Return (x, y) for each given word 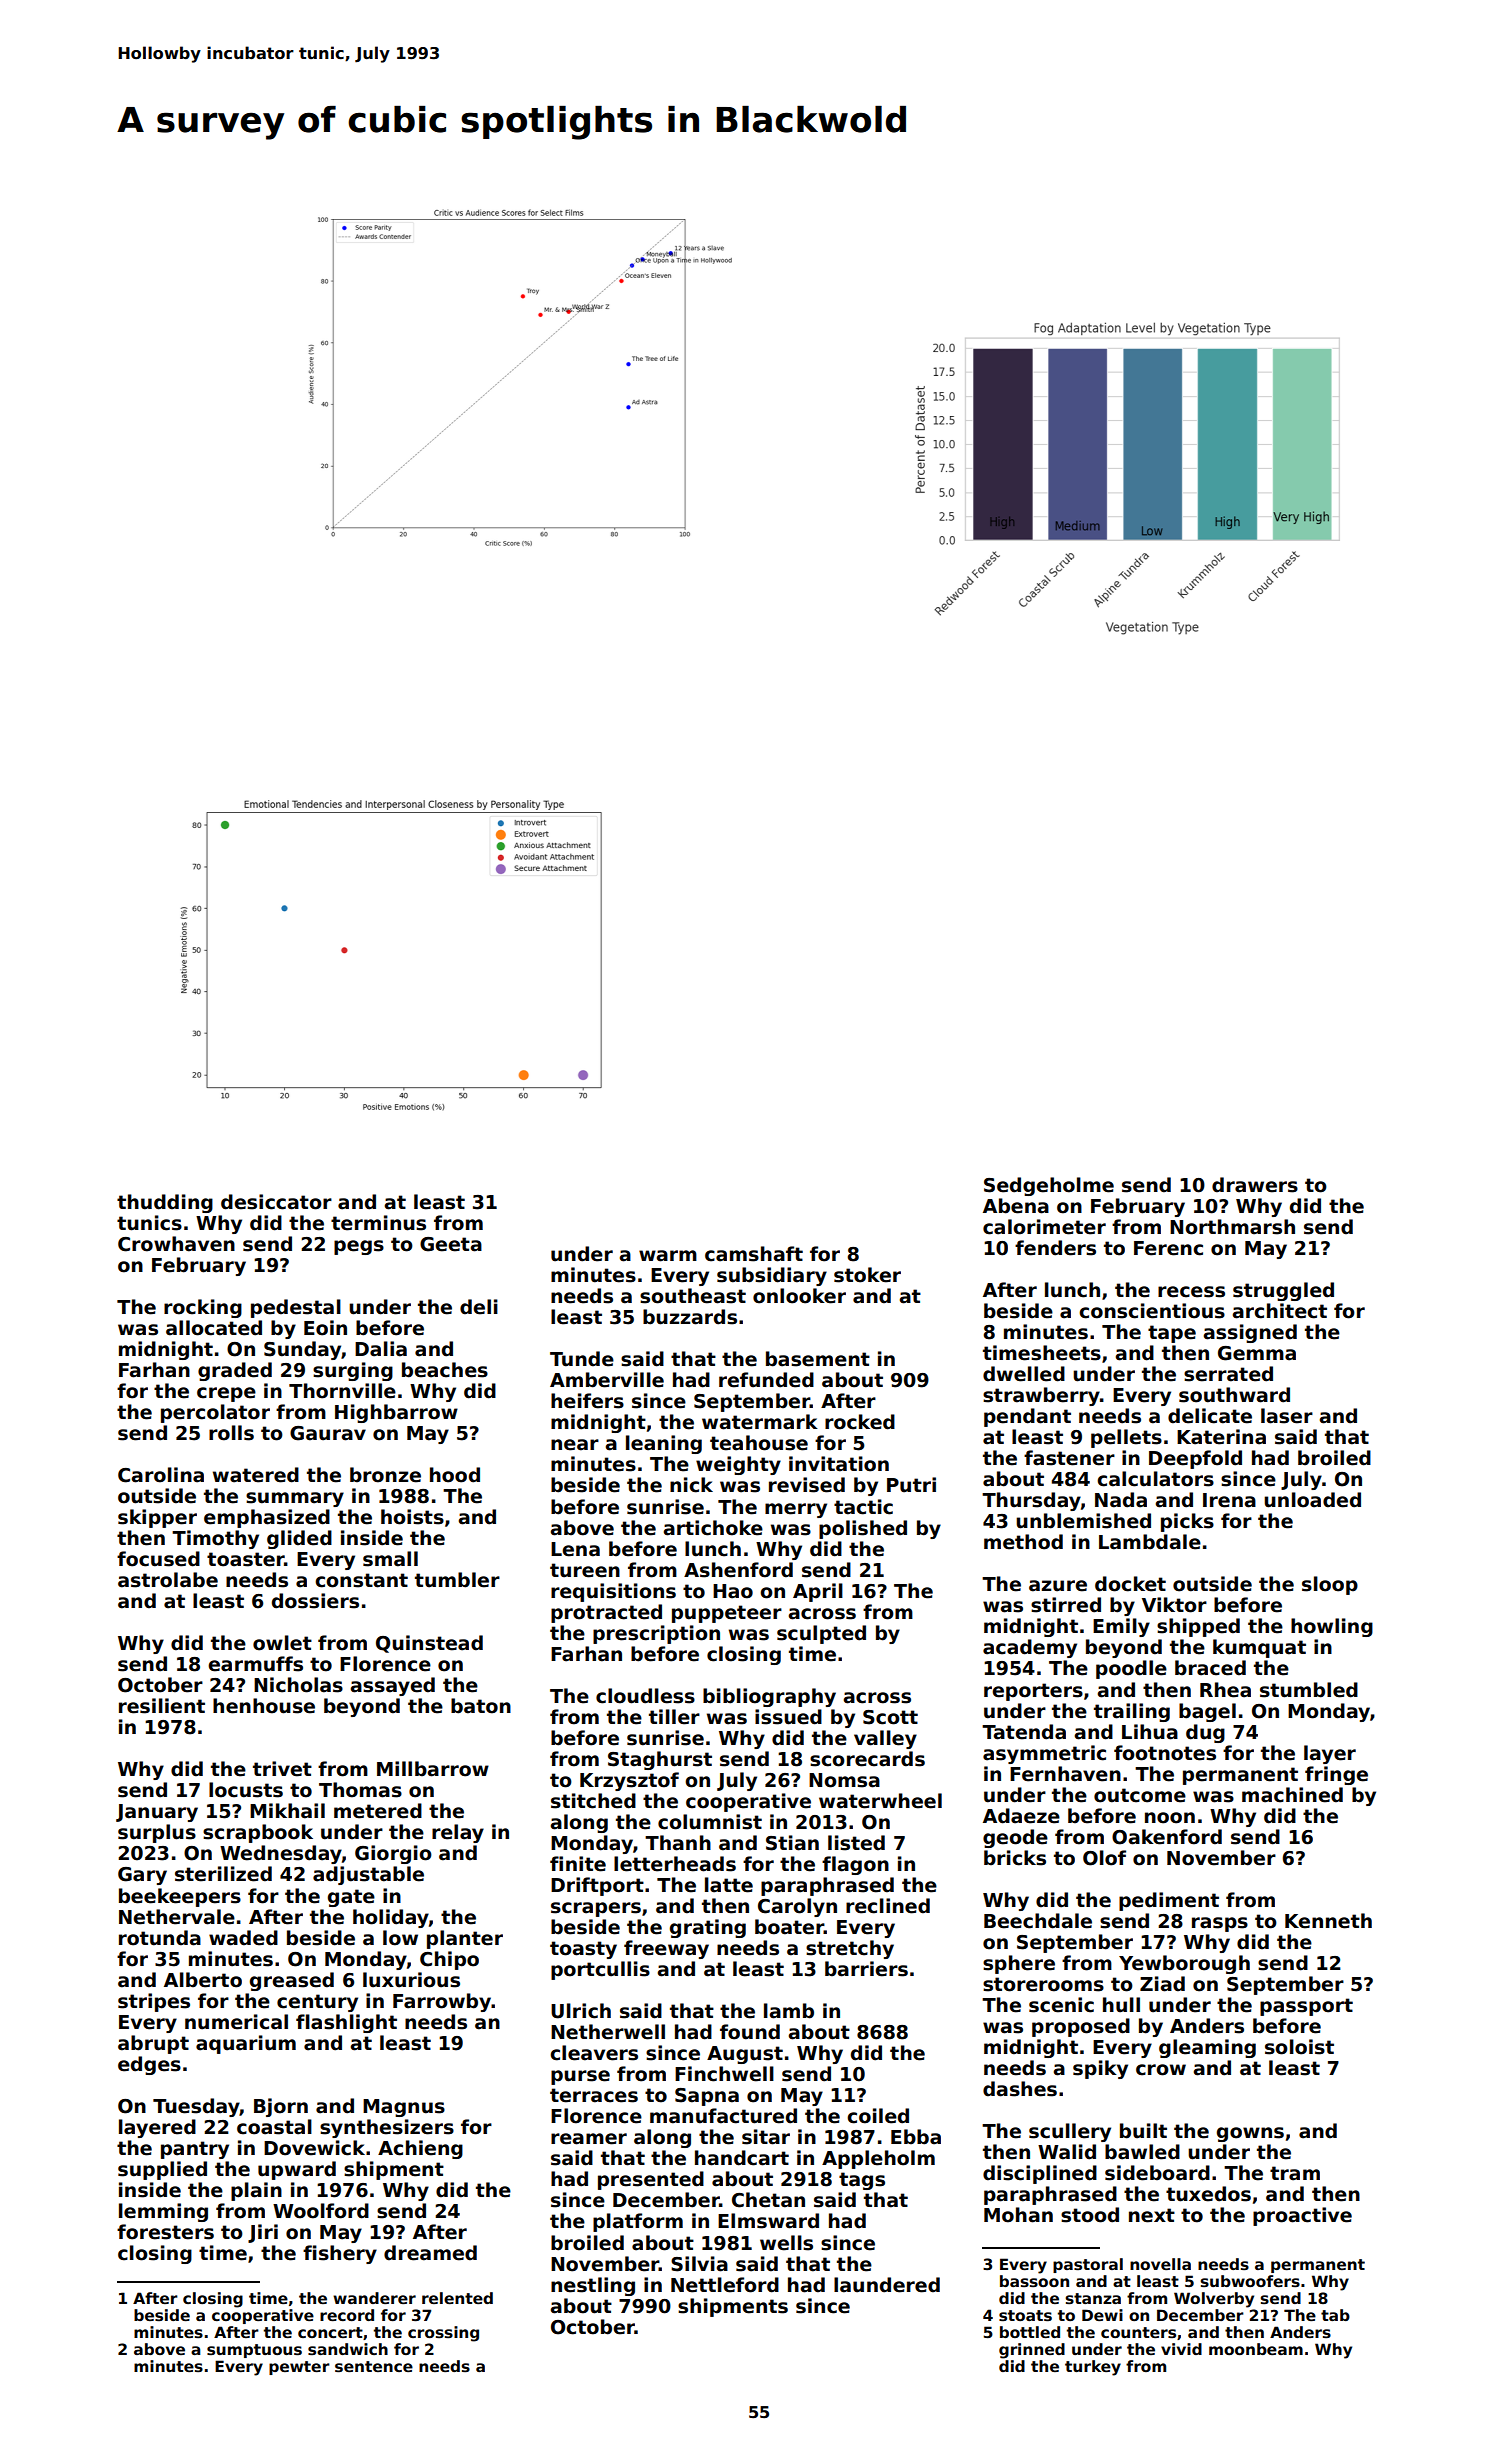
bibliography (769, 1697)
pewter (299, 2368)
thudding (165, 1203)
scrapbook (258, 1833)
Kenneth (1328, 1921)
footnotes (1165, 1753)
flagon (855, 1865)
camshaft (754, 1254)
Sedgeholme (1049, 1186)
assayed (393, 1686)
